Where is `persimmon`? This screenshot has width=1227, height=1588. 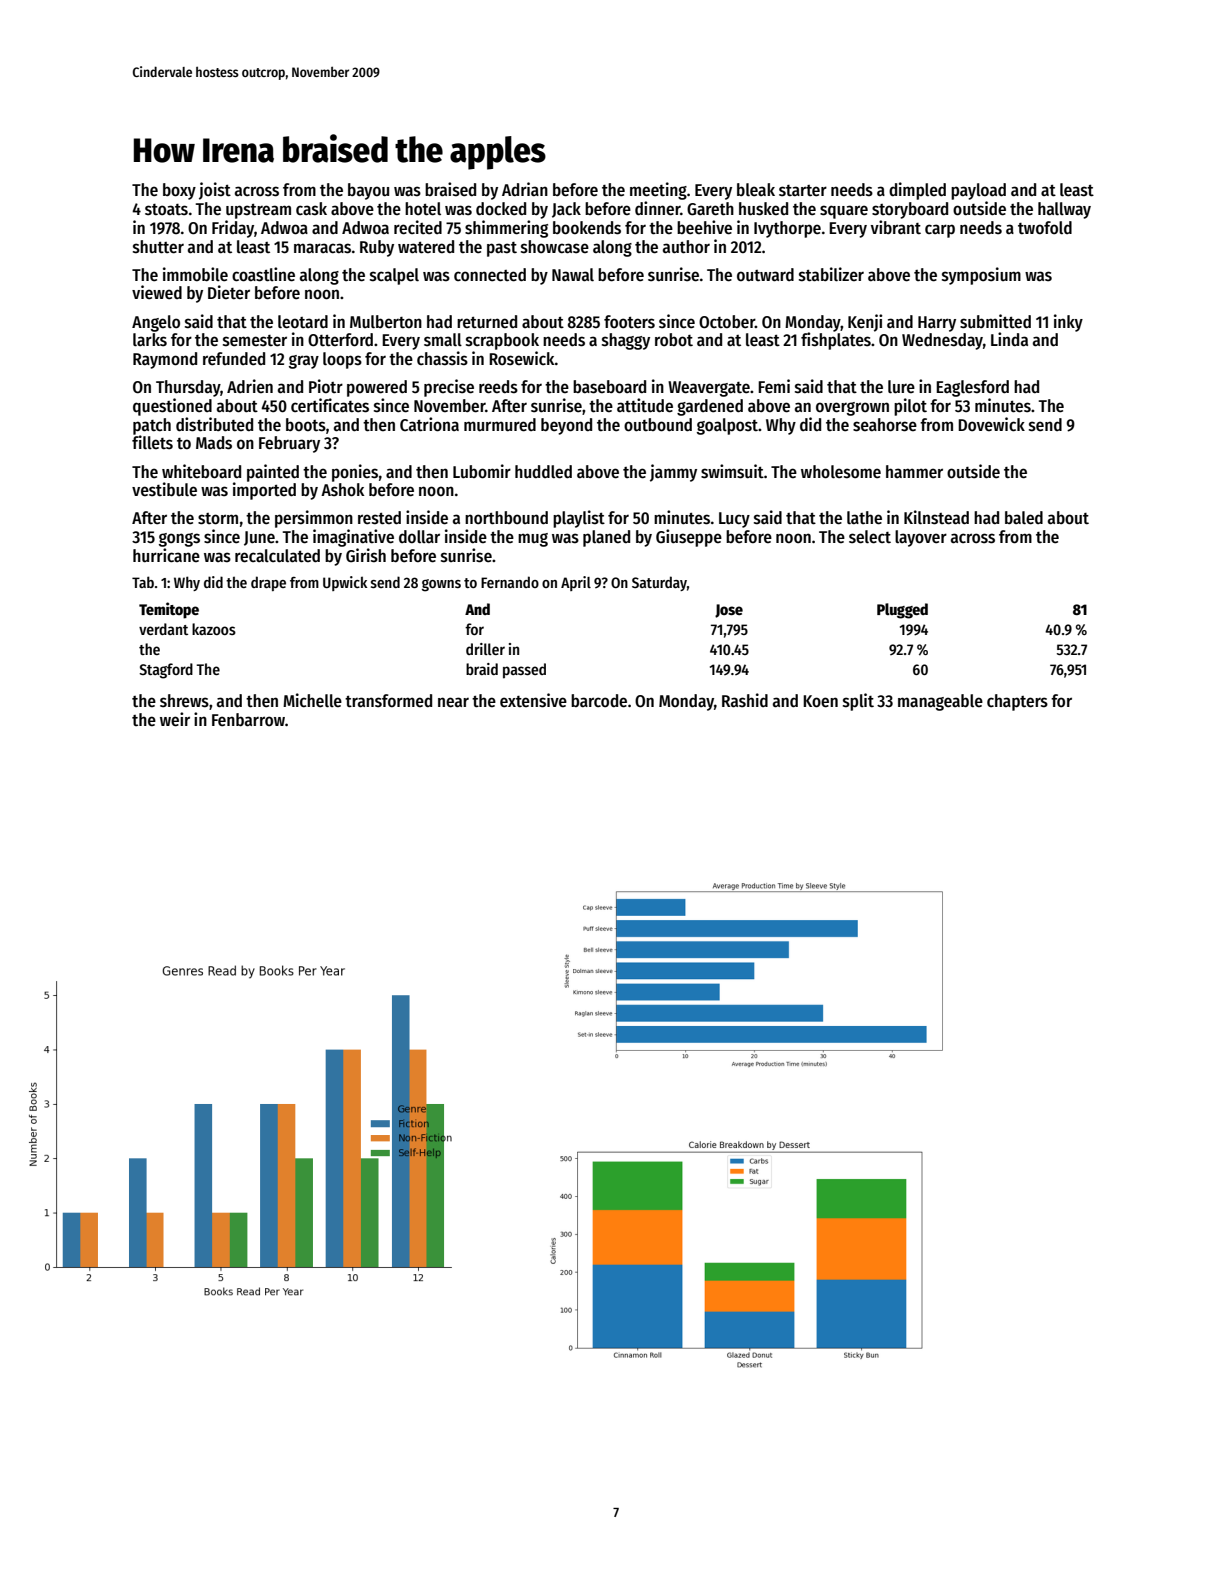 persimmon is located at coordinates (314, 519).
